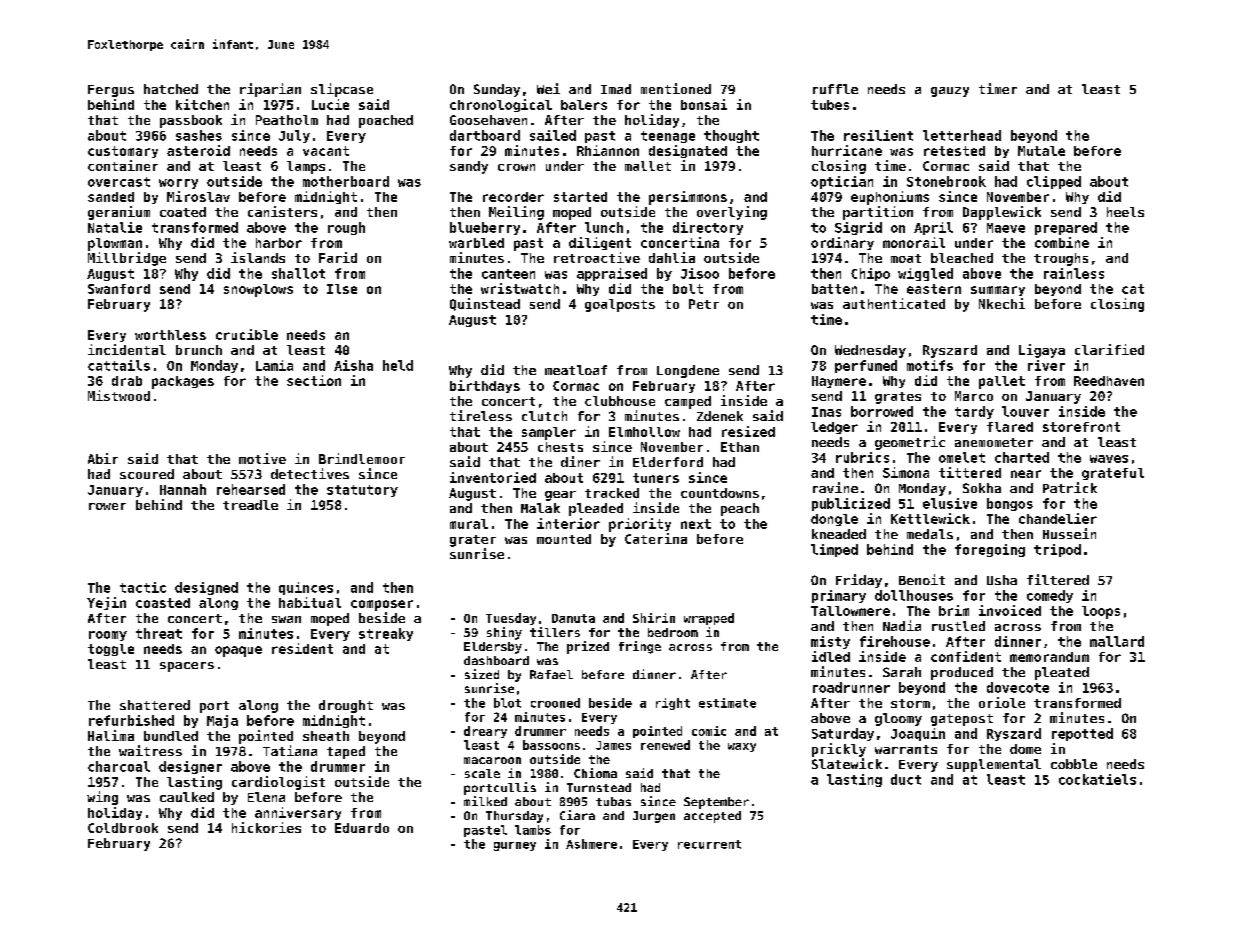  What do you see at coordinates (898, 398) in the image?
I see `grates` at bounding box center [898, 398].
